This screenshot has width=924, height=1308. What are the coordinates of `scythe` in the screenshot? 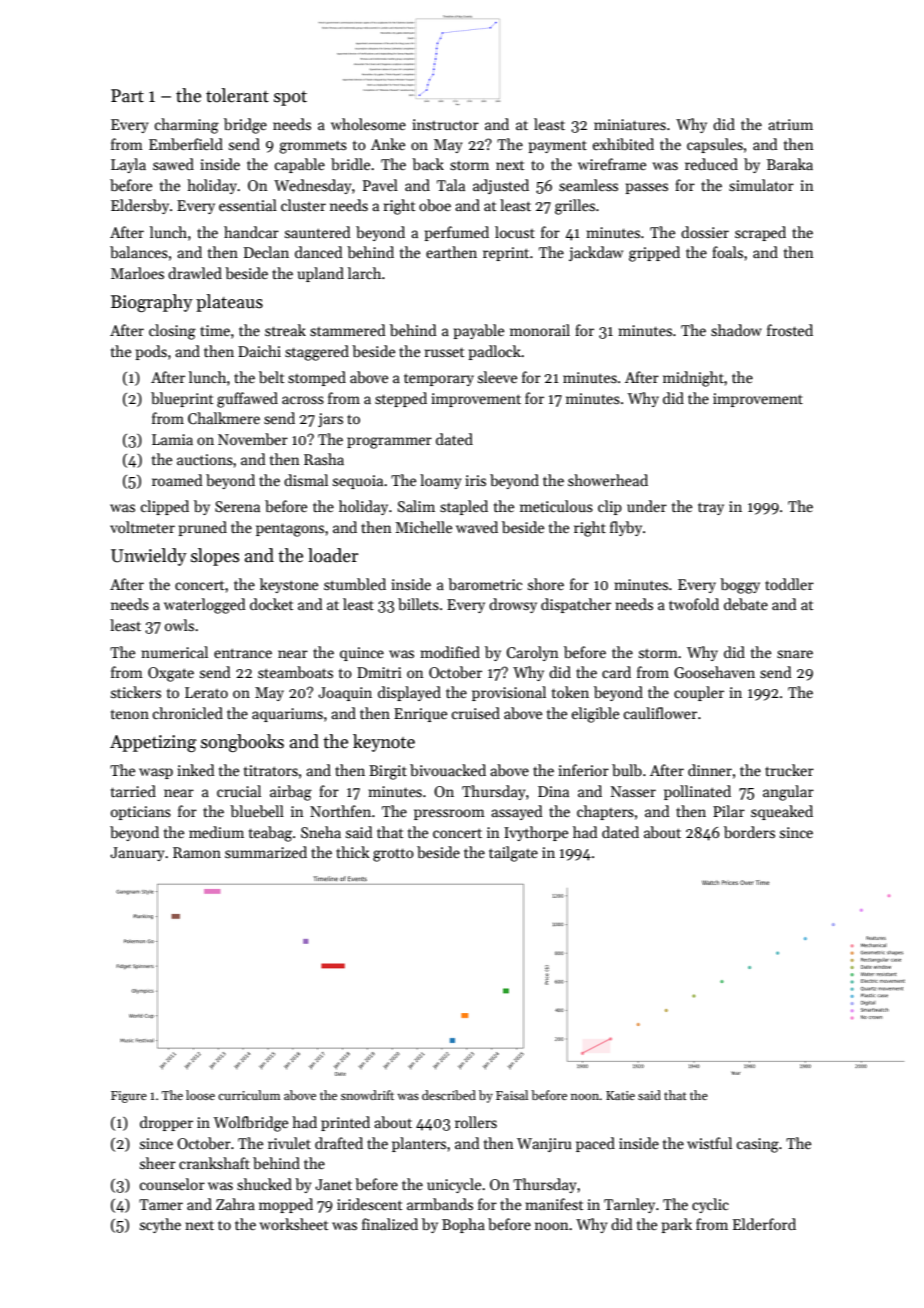 It's located at (160, 1225).
